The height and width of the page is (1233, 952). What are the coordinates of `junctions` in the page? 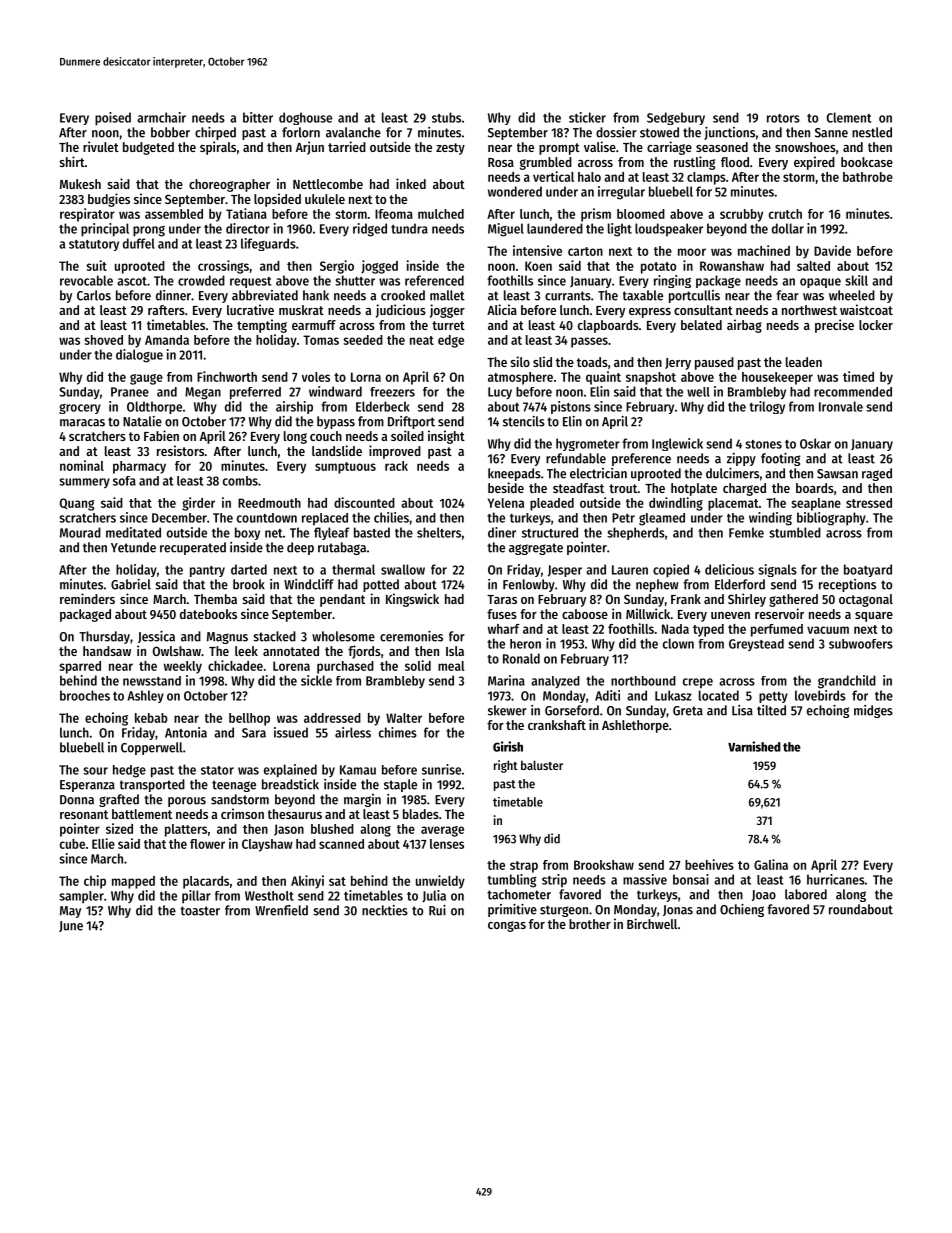 It's located at (729, 133).
